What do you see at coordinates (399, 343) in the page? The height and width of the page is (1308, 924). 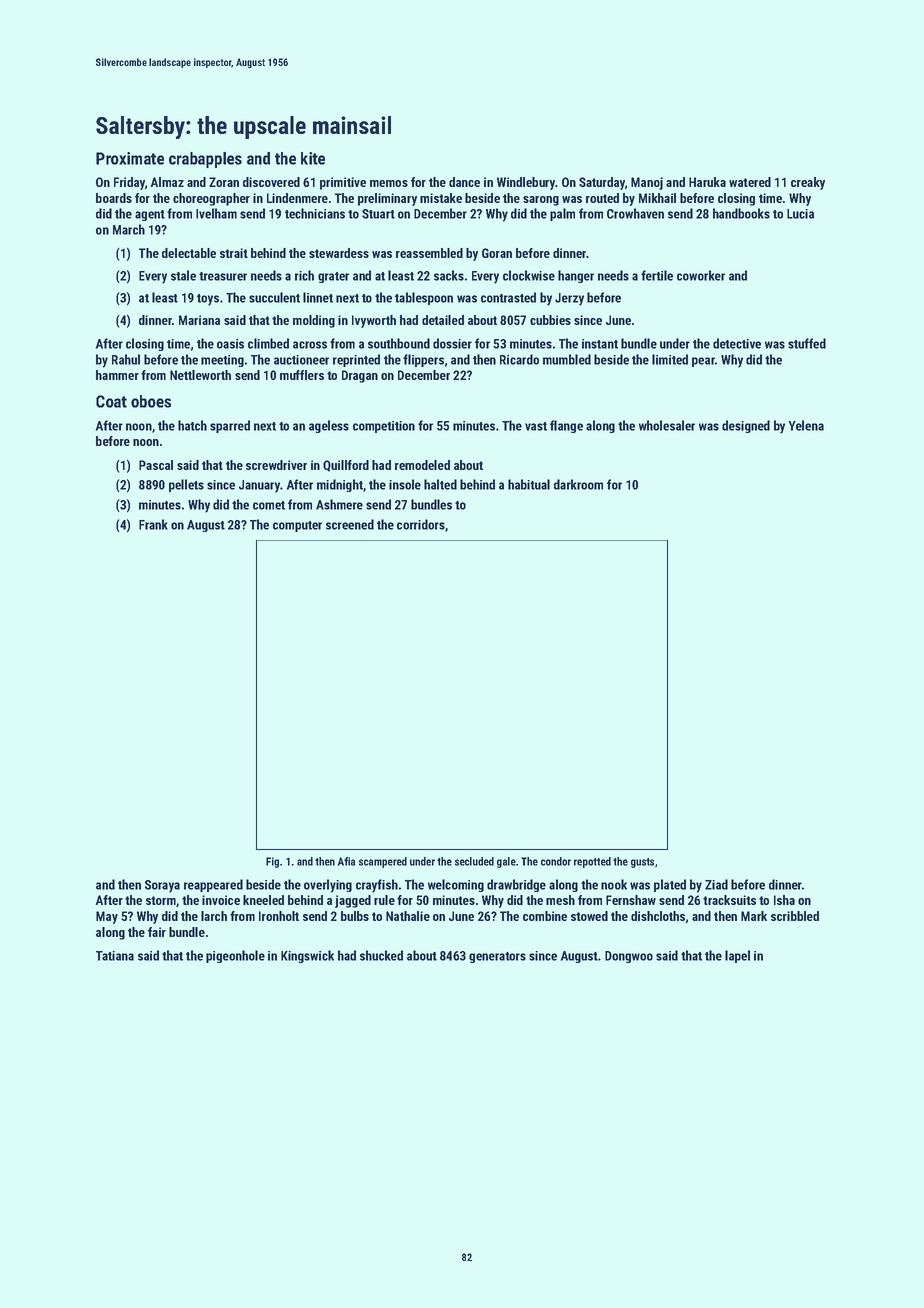 I see `southbound` at bounding box center [399, 343].
